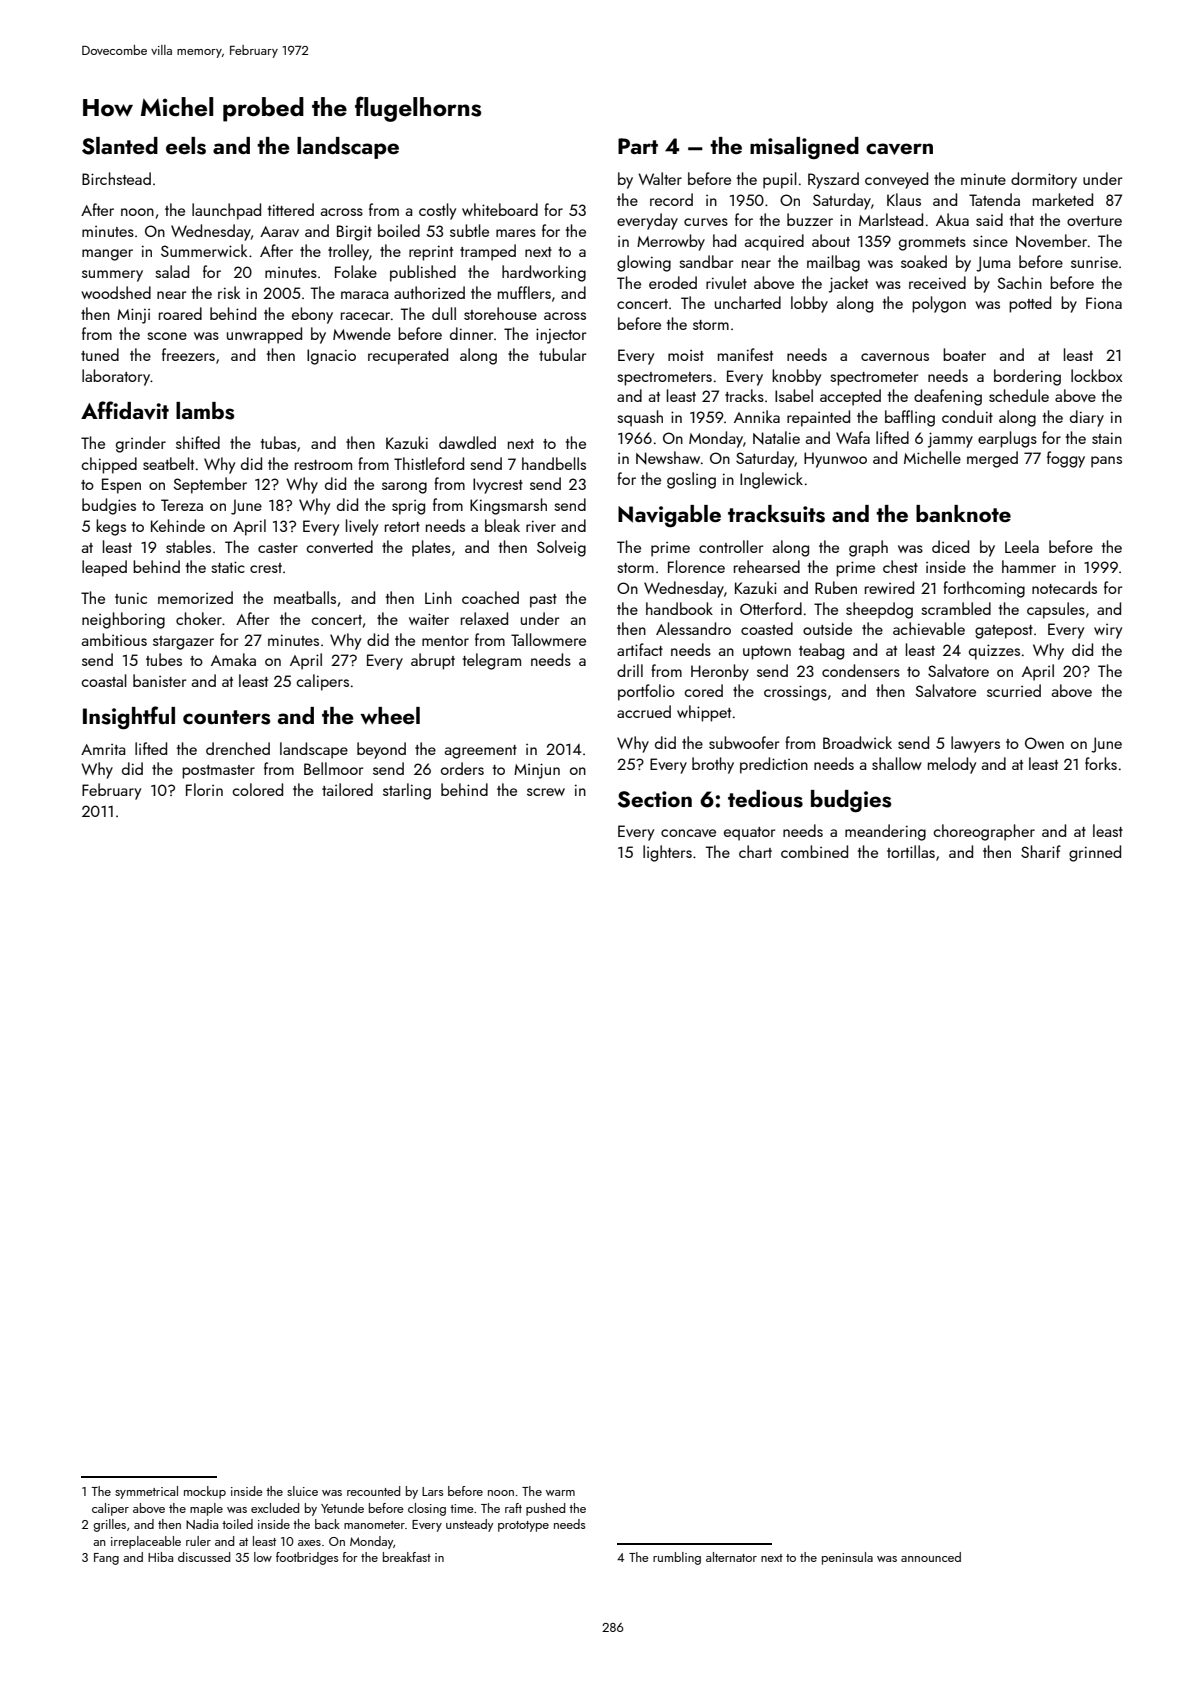 This screenshot has width=1204, height=1702. Describe the element at coordinates (677, 1558) in the screenshot. I see `rumbling` at that location.
